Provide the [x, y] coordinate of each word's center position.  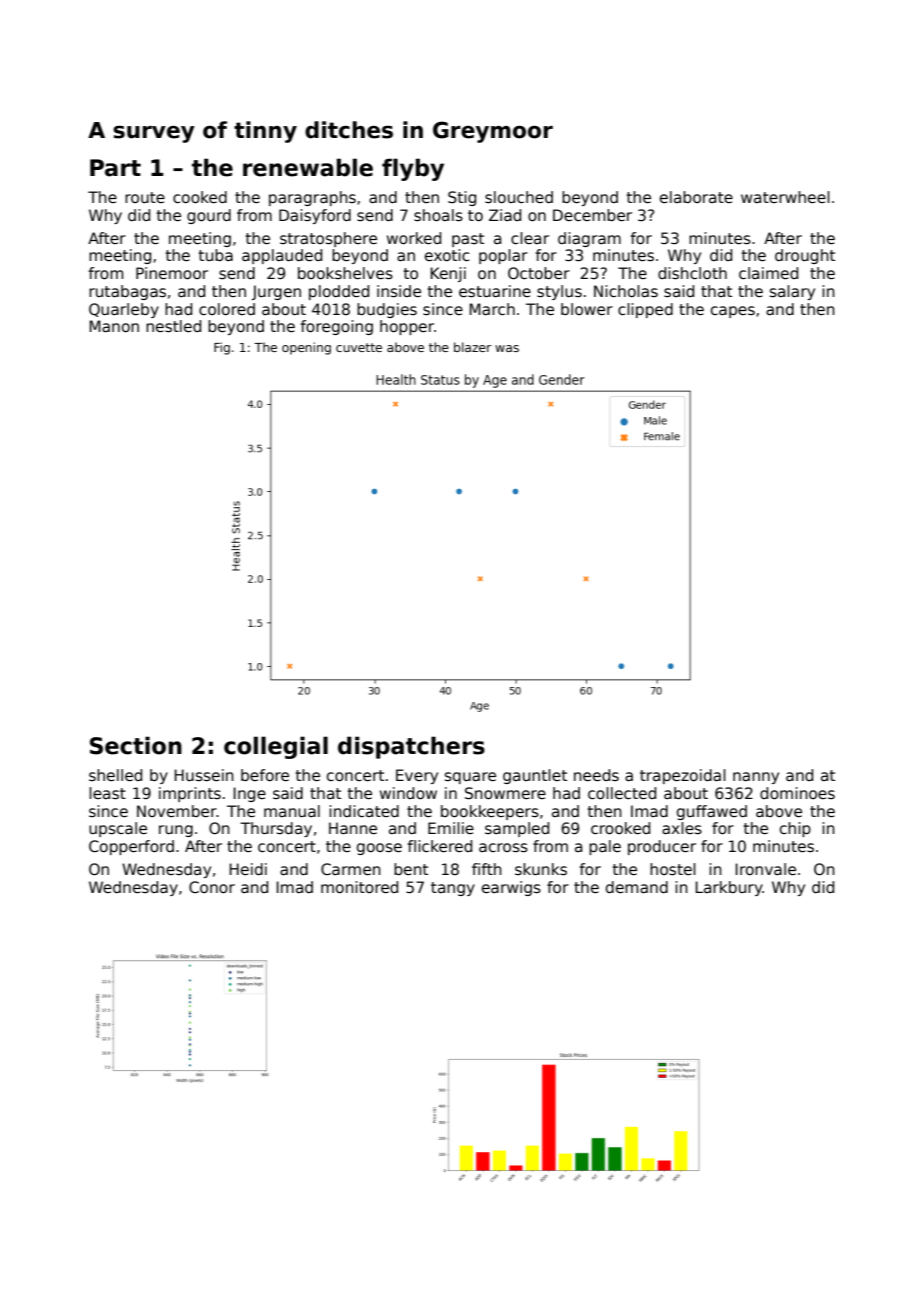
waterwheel [785, 197]
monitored [359, 887]
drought [805, 256]
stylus [559, 292]
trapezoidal [683, 776]
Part [115, 168]
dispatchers [411, 747]
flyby [413, 169]
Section [136, 745]
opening [306, 348]
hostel [673, 869]
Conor [212, 887]
